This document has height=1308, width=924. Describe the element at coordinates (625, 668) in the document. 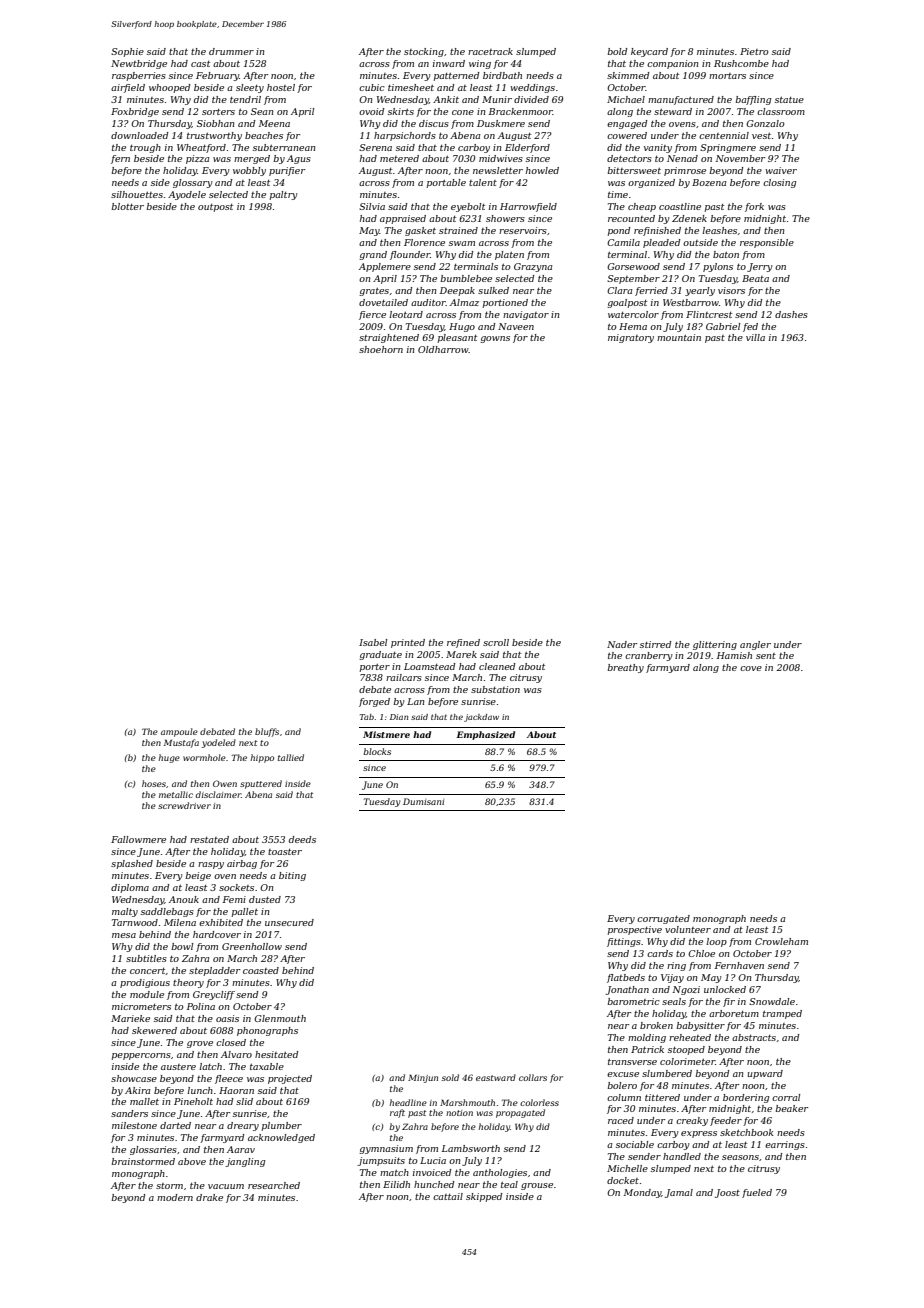

I see `breathy` at that location.
